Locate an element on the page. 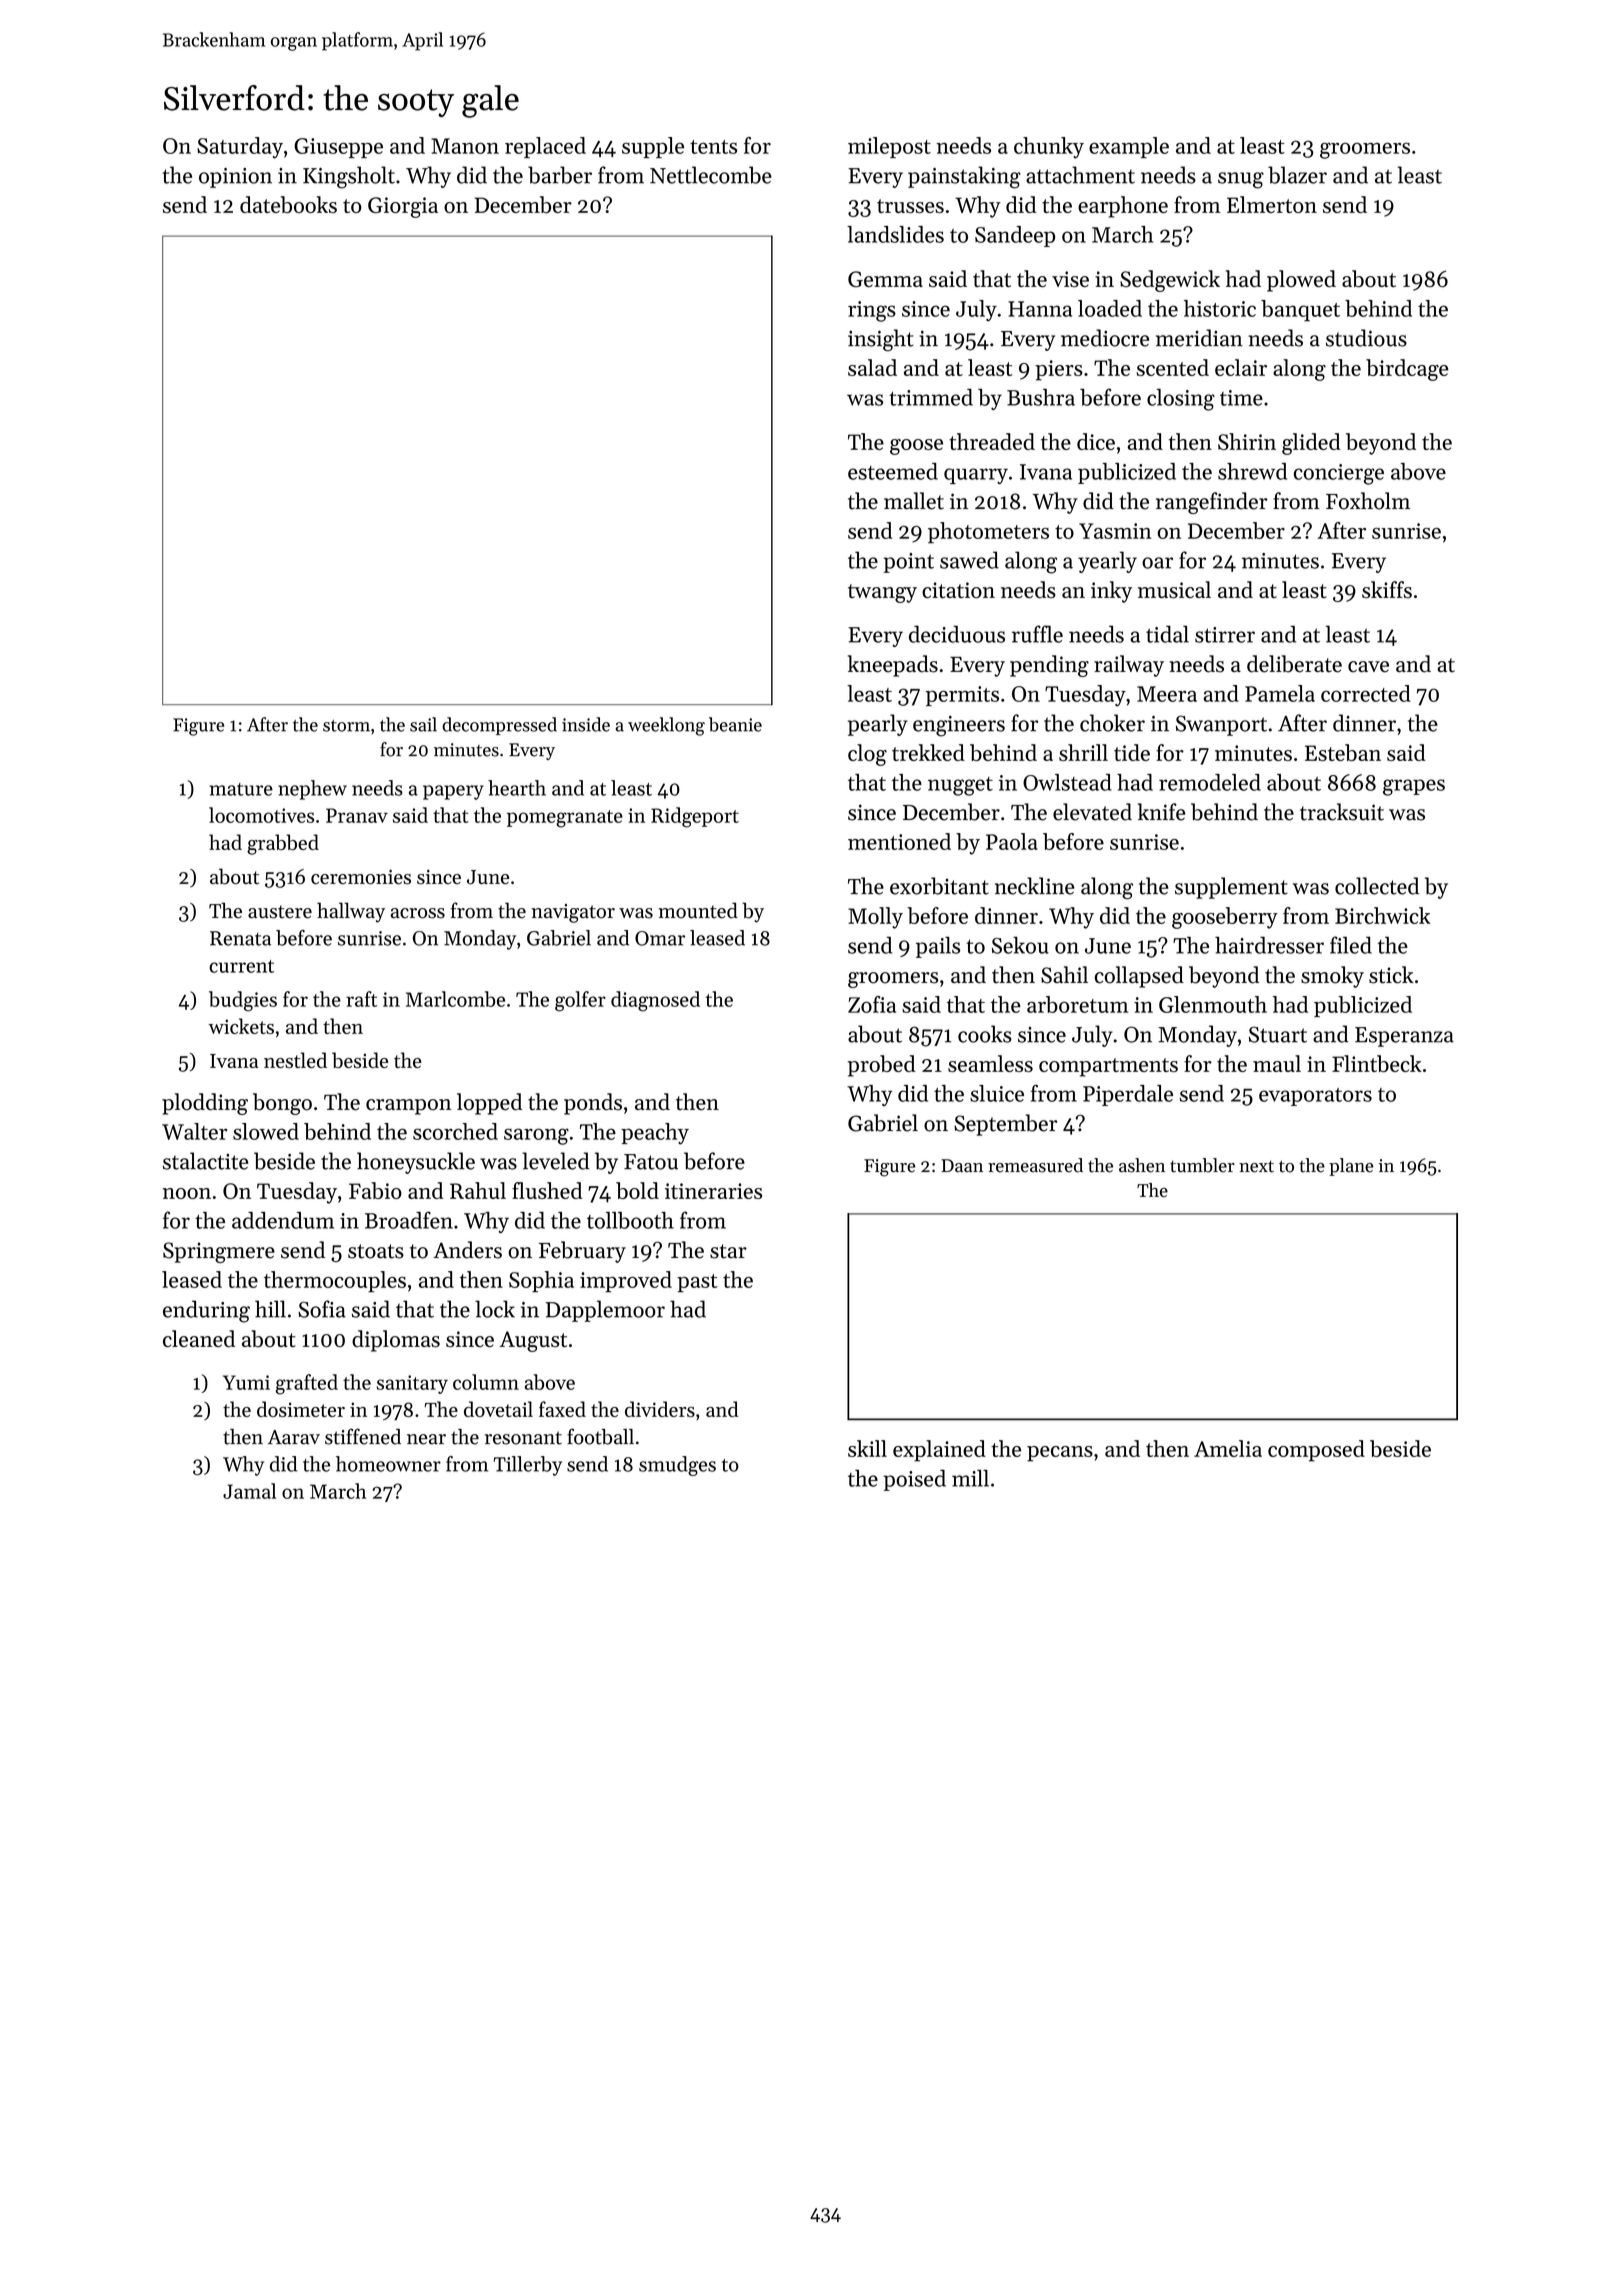 This page has width=1620, height=2292. Foxholm is located at coordinates (1368, 501).
